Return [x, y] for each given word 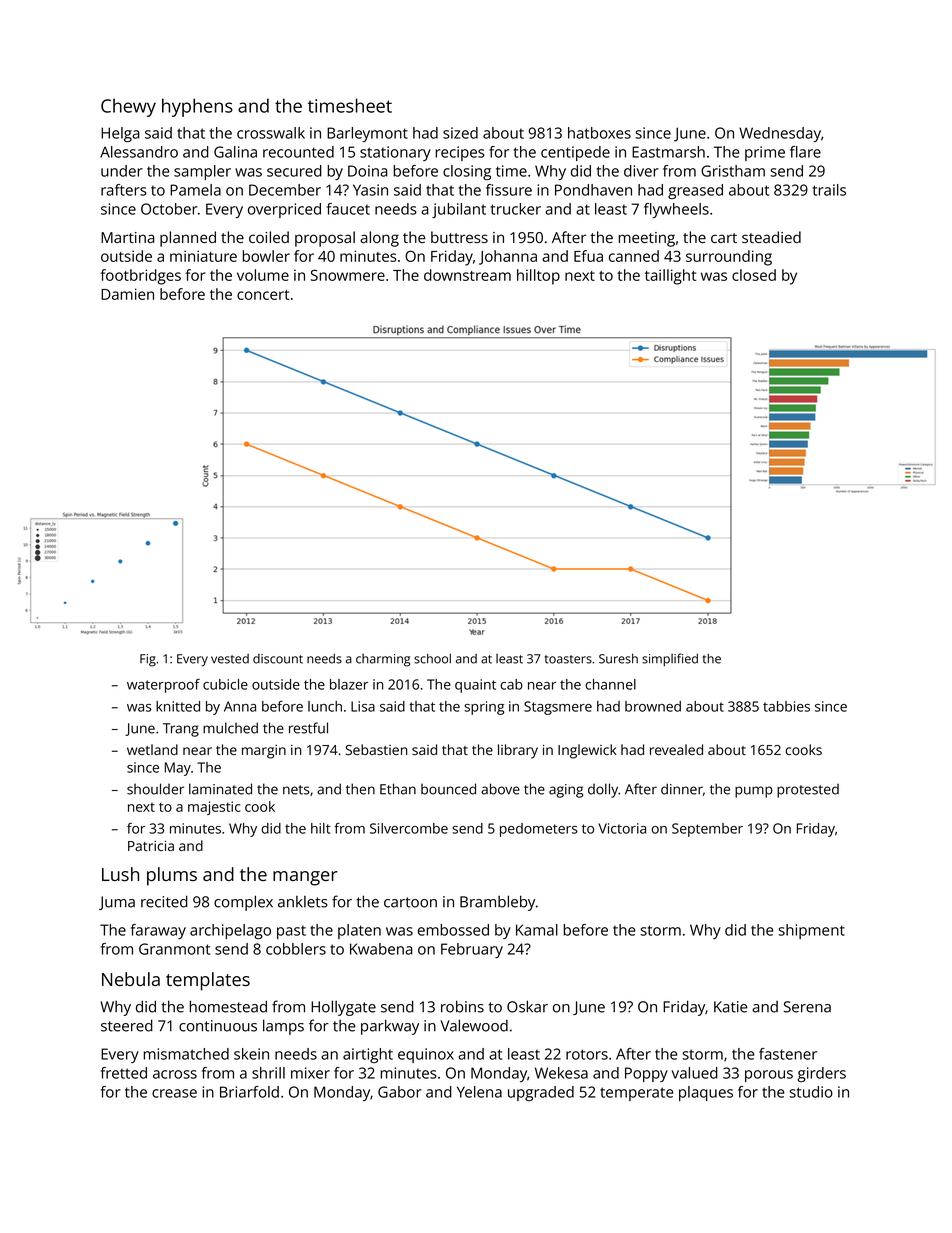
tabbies [786, 706]
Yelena [479, 1092]
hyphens [197, 107]
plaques [706, 1093]
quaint [475, 686]
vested [230, 659]
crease [174, 1093]
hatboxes [599, 133]
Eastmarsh [668, 152]
